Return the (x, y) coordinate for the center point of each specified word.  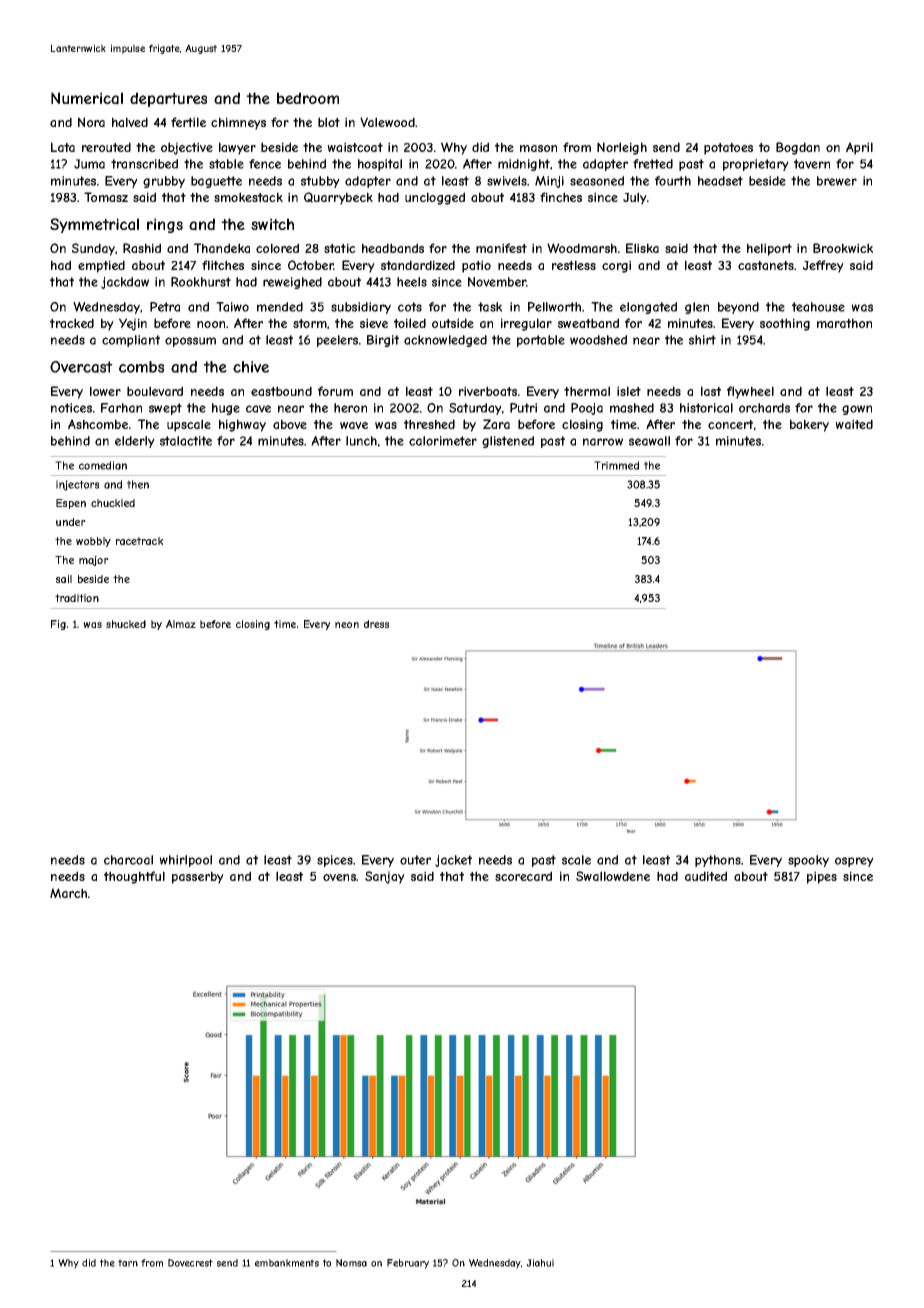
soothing (785, 324)
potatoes (728, 149)
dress (376, 624)
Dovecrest (190, 1263)
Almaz (181, 624)
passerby (198, 877)
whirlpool (185, 861)
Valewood (387, 122)
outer (415, 860)
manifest (501, 248)
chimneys (238, 123)
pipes (822, 877)
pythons (718, 861)
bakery (809, 425)
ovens (339, 877)
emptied (101, 266)
